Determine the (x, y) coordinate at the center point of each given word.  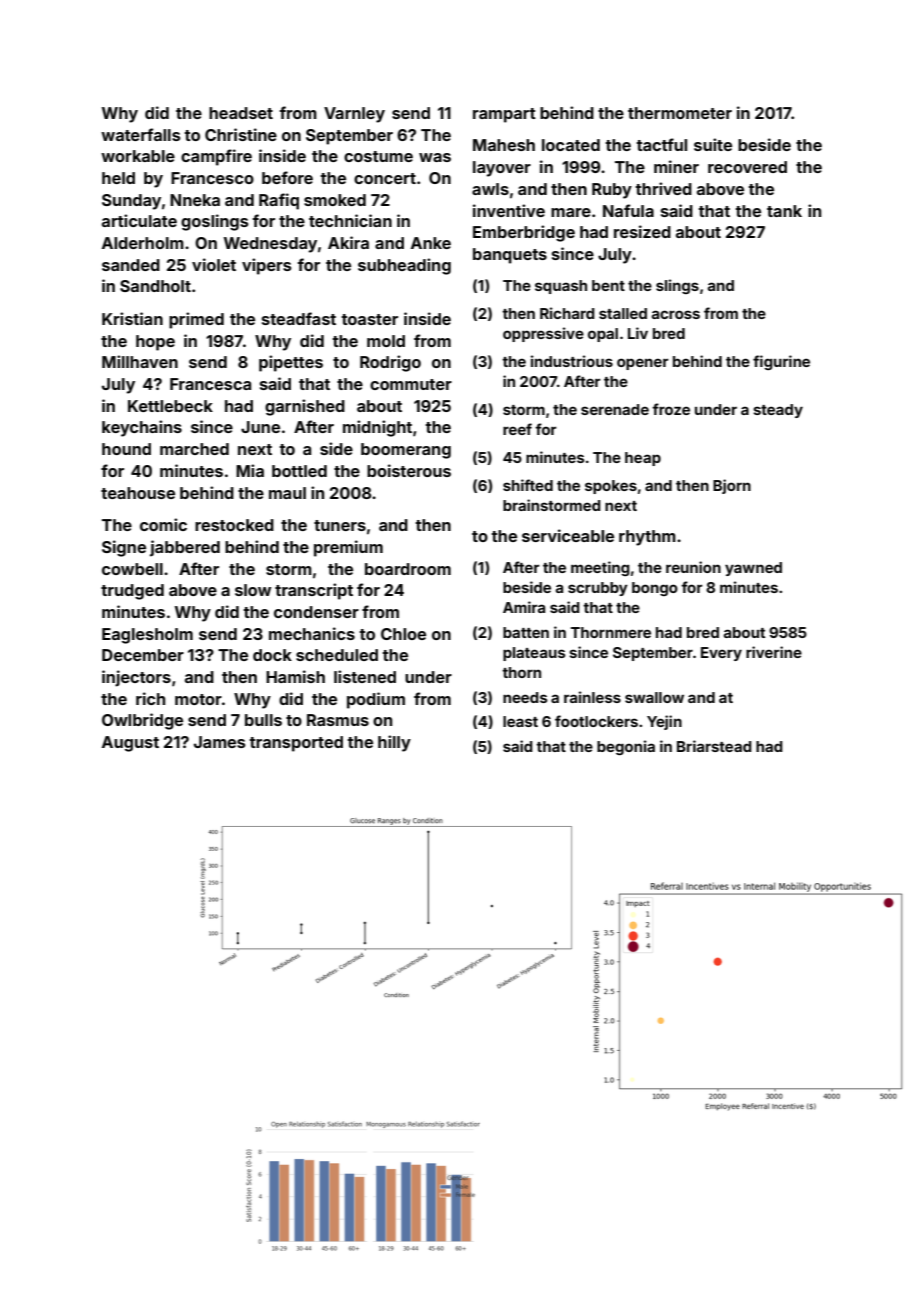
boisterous (409, 470)
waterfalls (141, 134)
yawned (753, 569)
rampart (504, 115)
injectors (136, 678)
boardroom (408, 569)
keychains (142, 428)
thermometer (680, 113)
